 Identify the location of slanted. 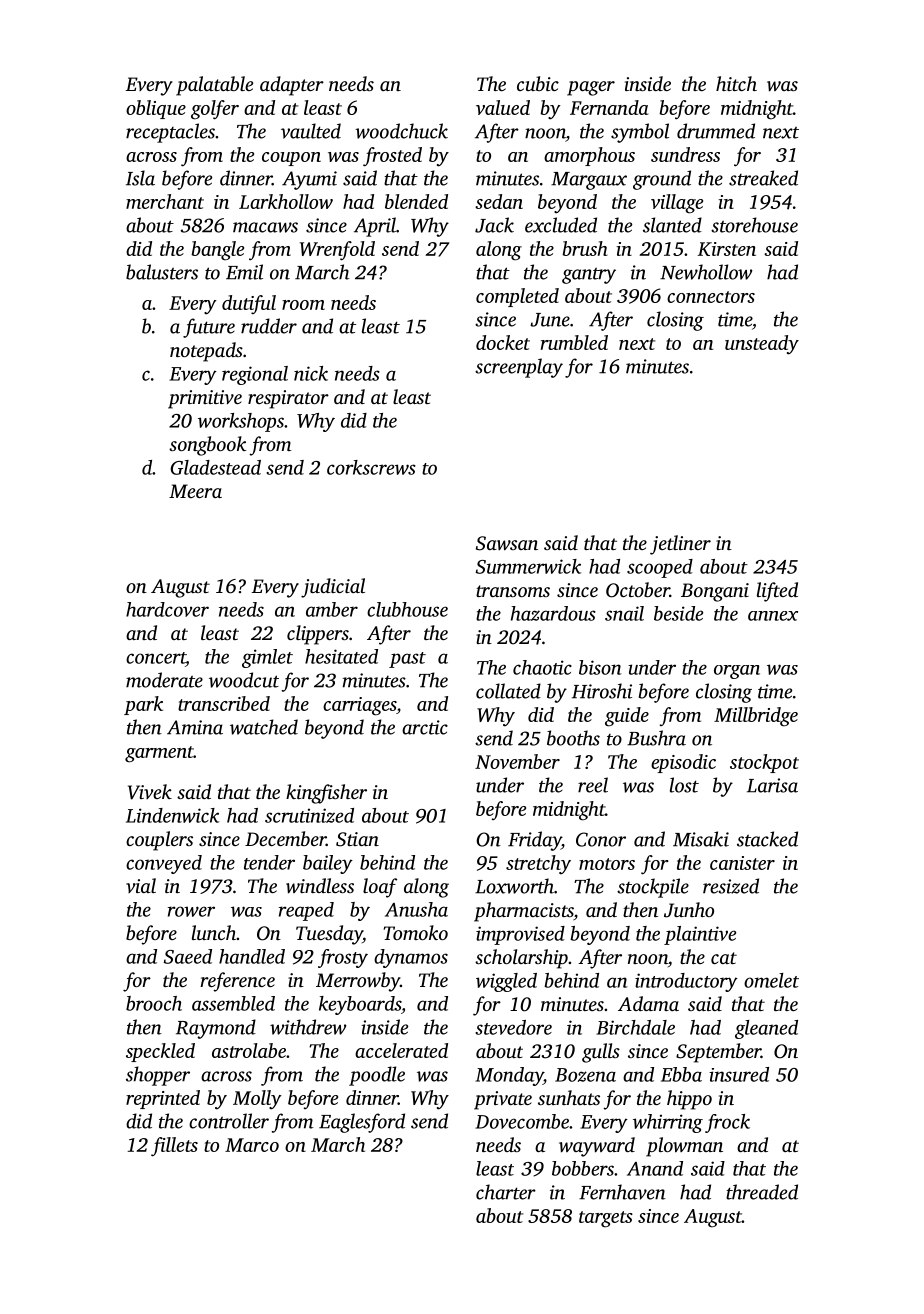
(672, 225).
